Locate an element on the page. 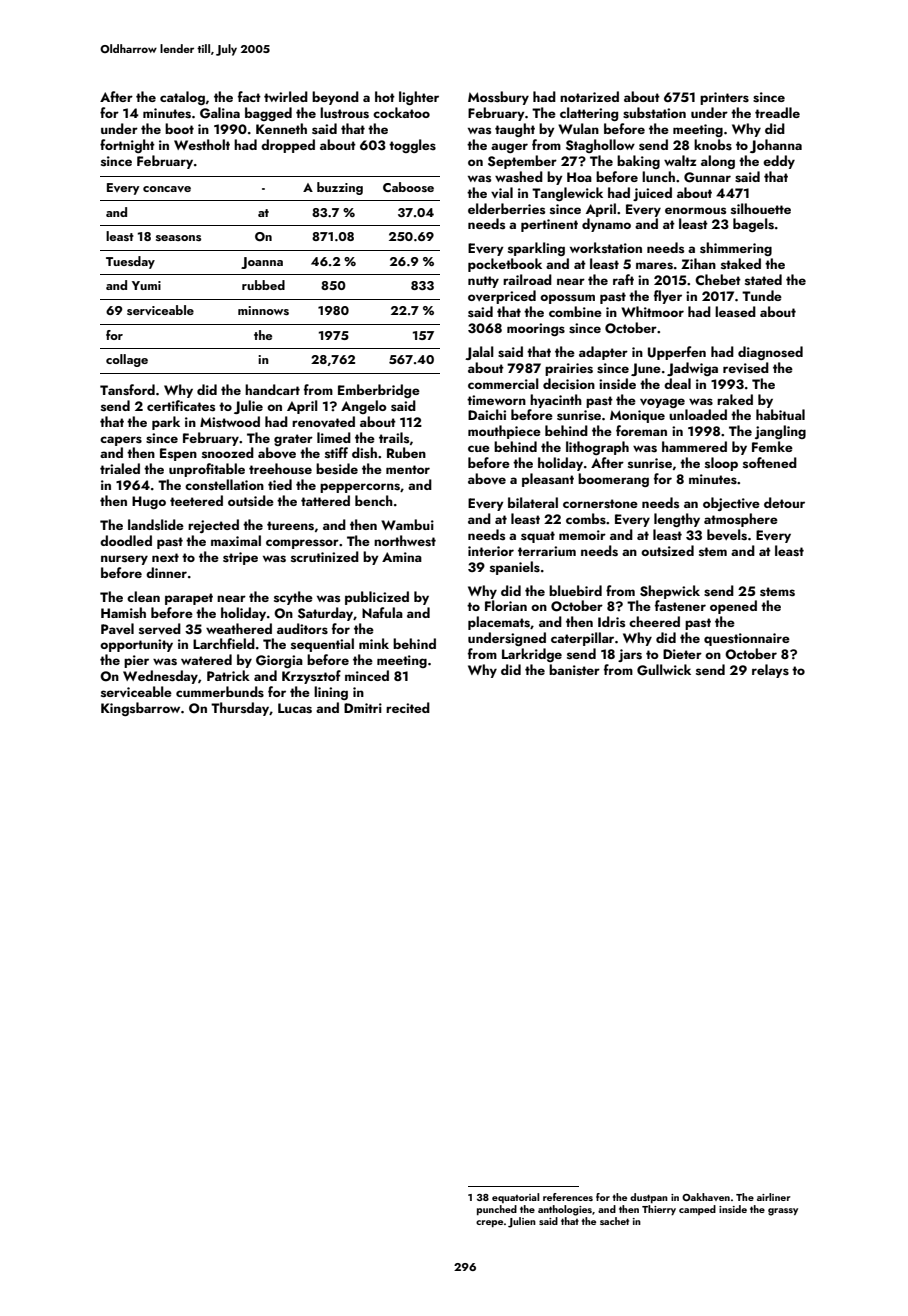 The image size is (908, 1316). hot is located at coordinates (385, 96).
